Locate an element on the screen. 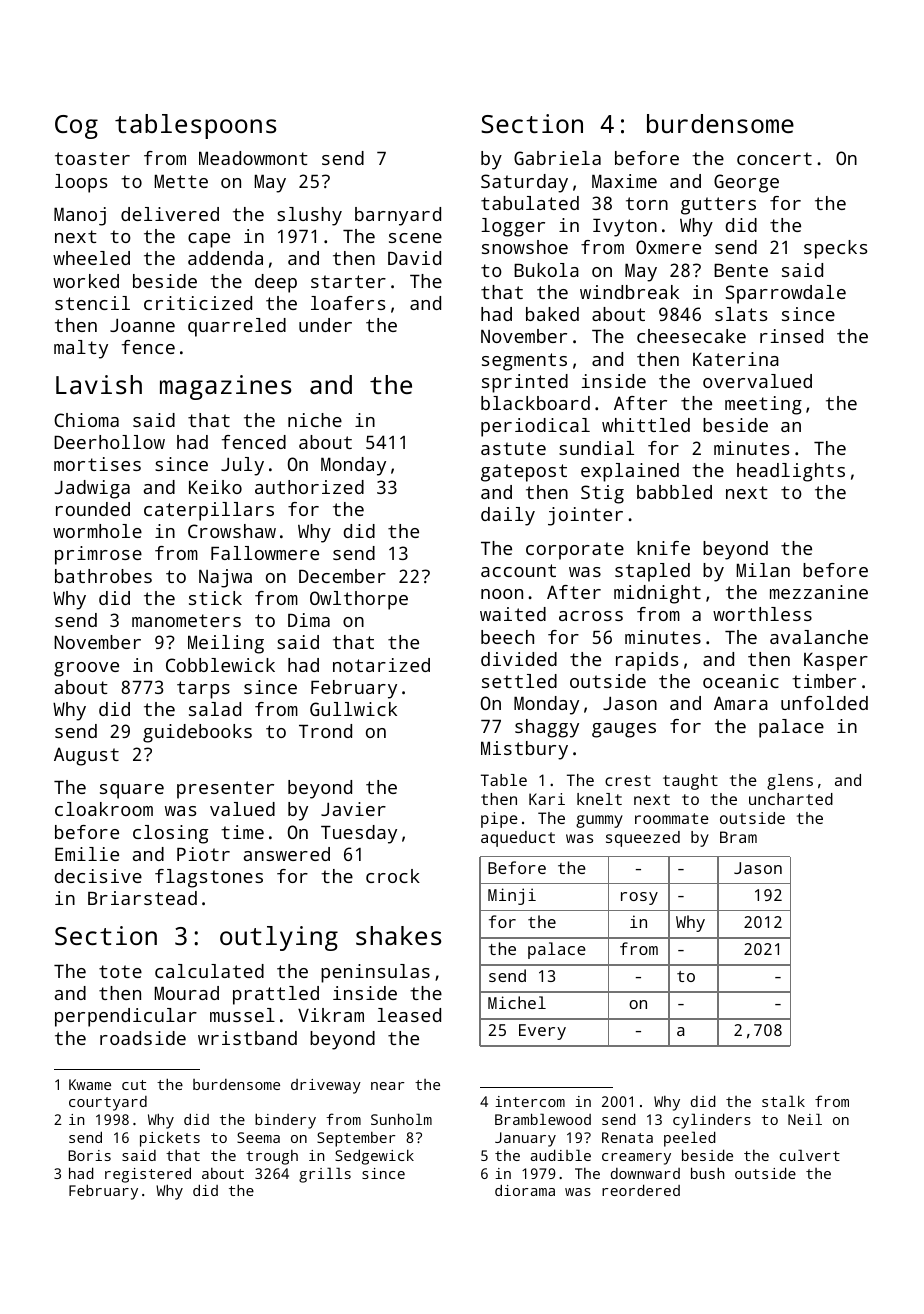  cheesecake is located at coordinates (691, 336).
